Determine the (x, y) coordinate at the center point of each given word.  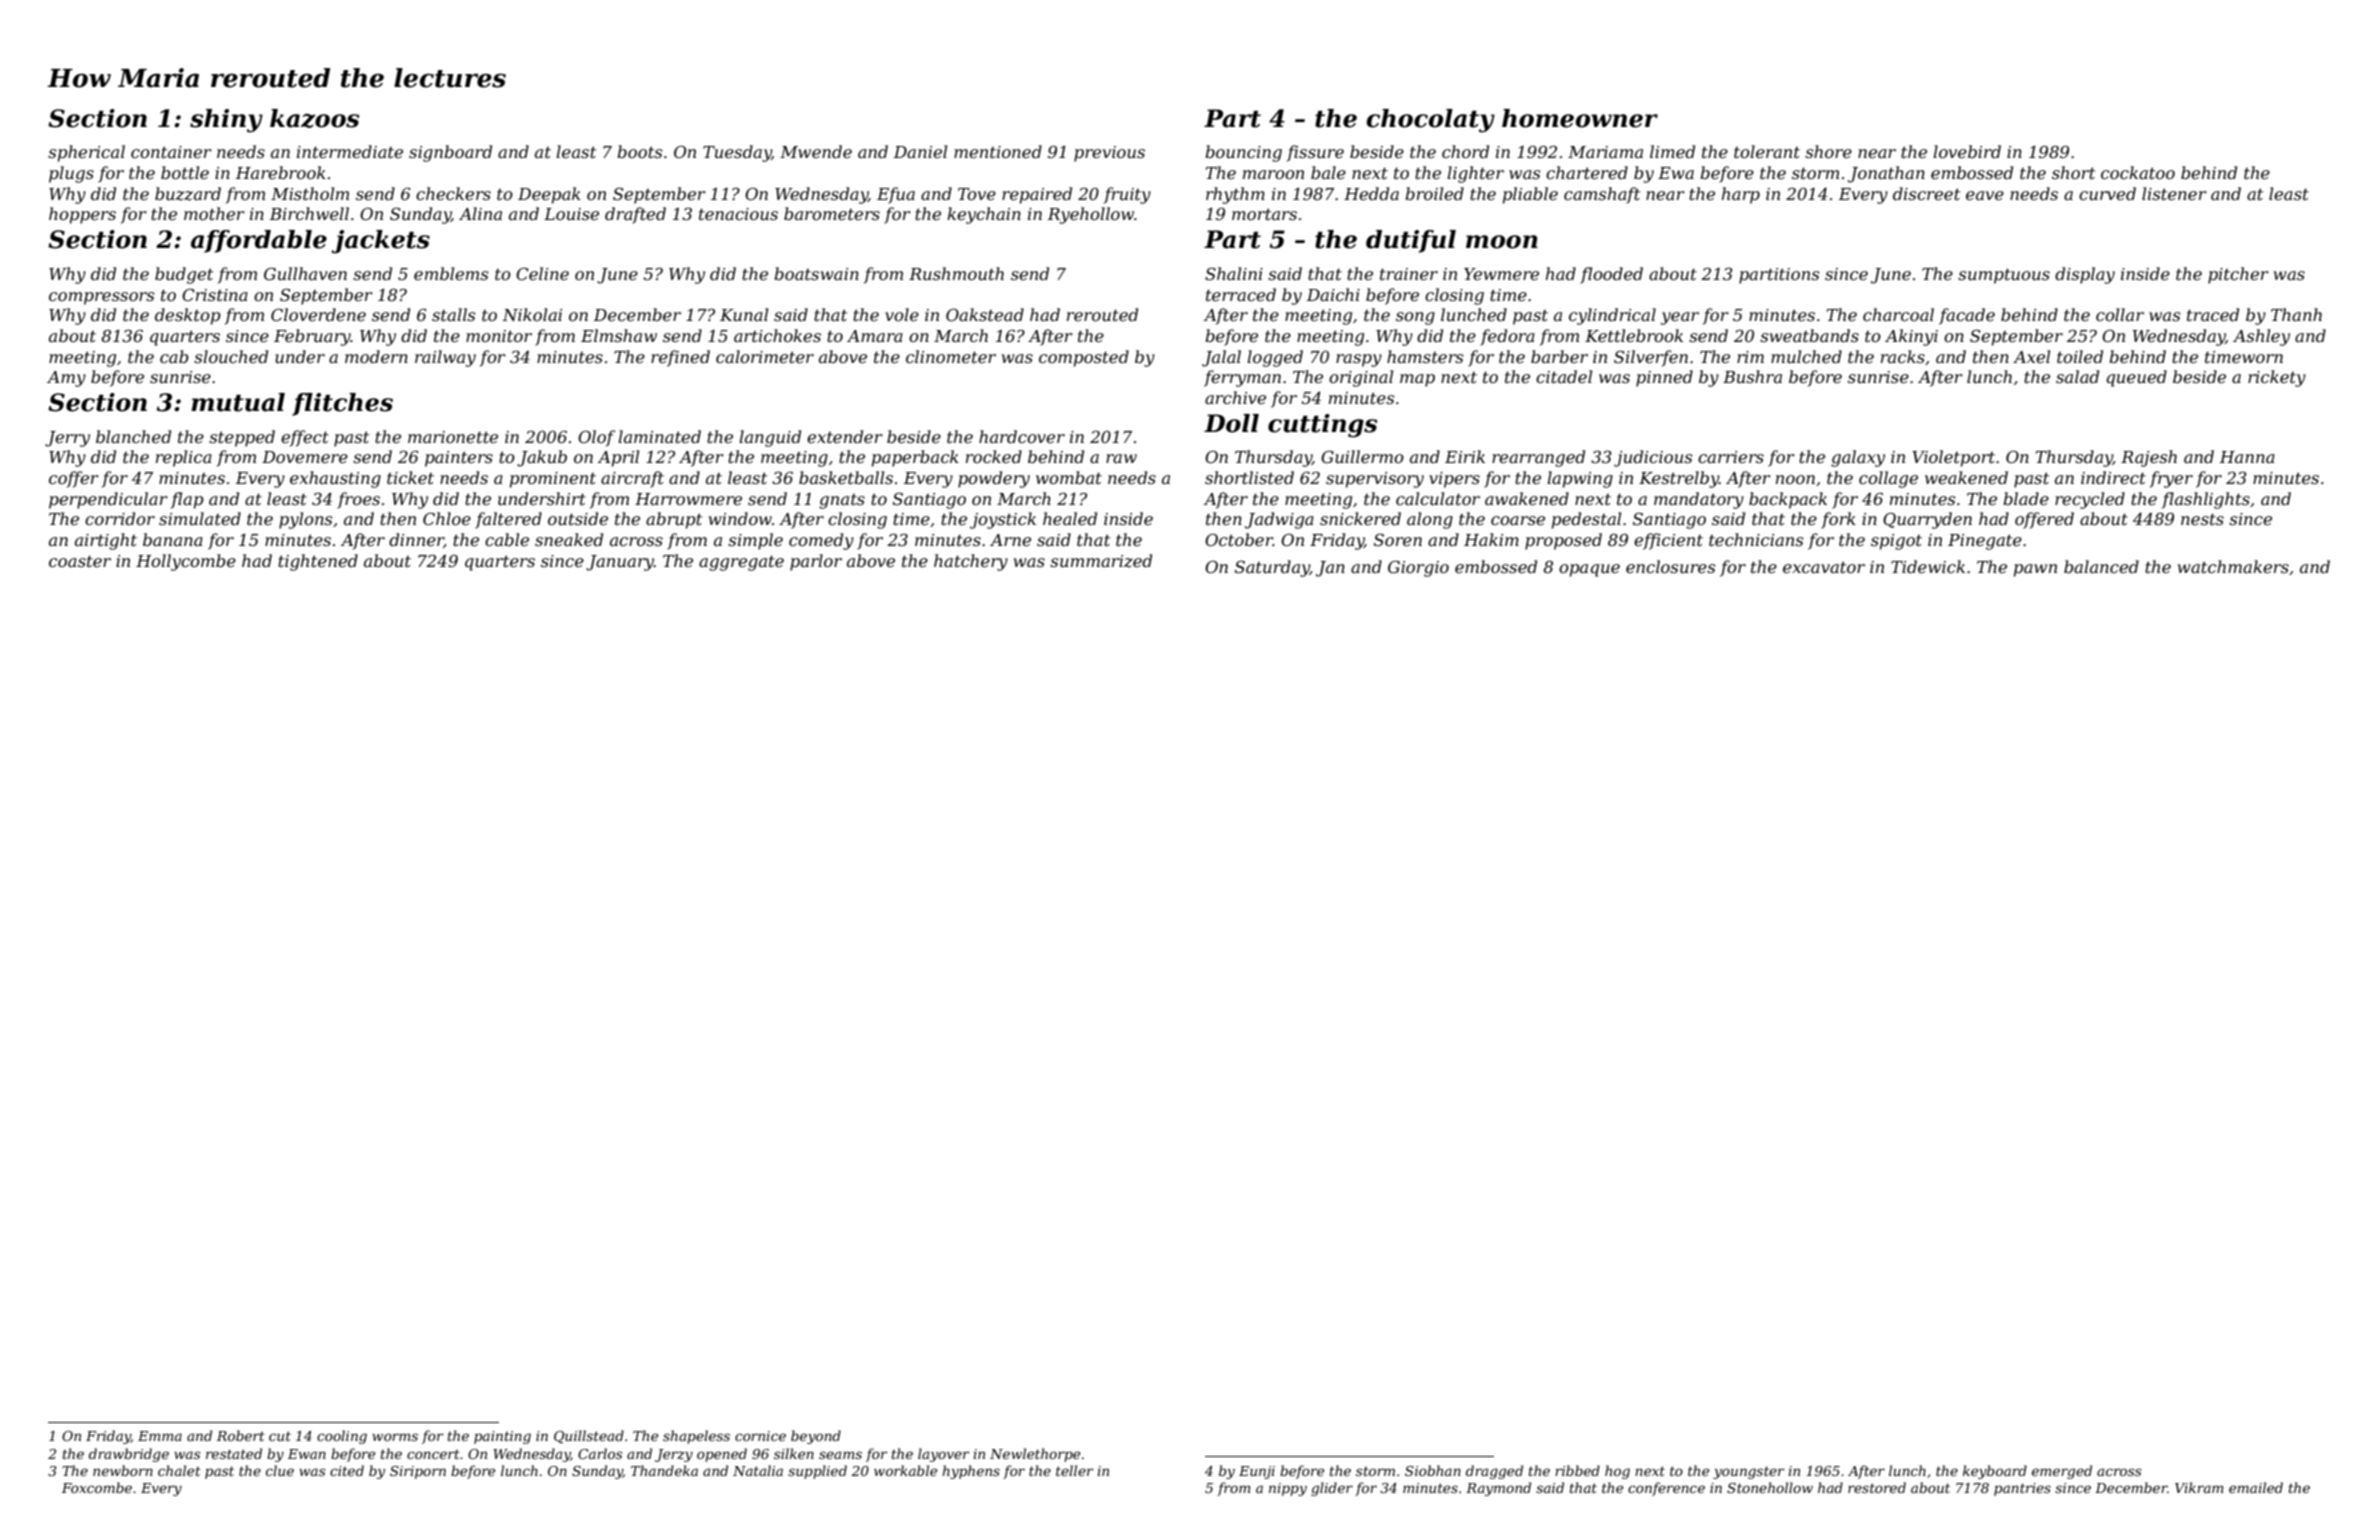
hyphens (971, 1472)
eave (1985, 195)
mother (214, 213)
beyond (816, 1437)
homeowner (1580, 118)
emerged (2062, 1472)
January (620, 563)
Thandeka (664, 1470)
